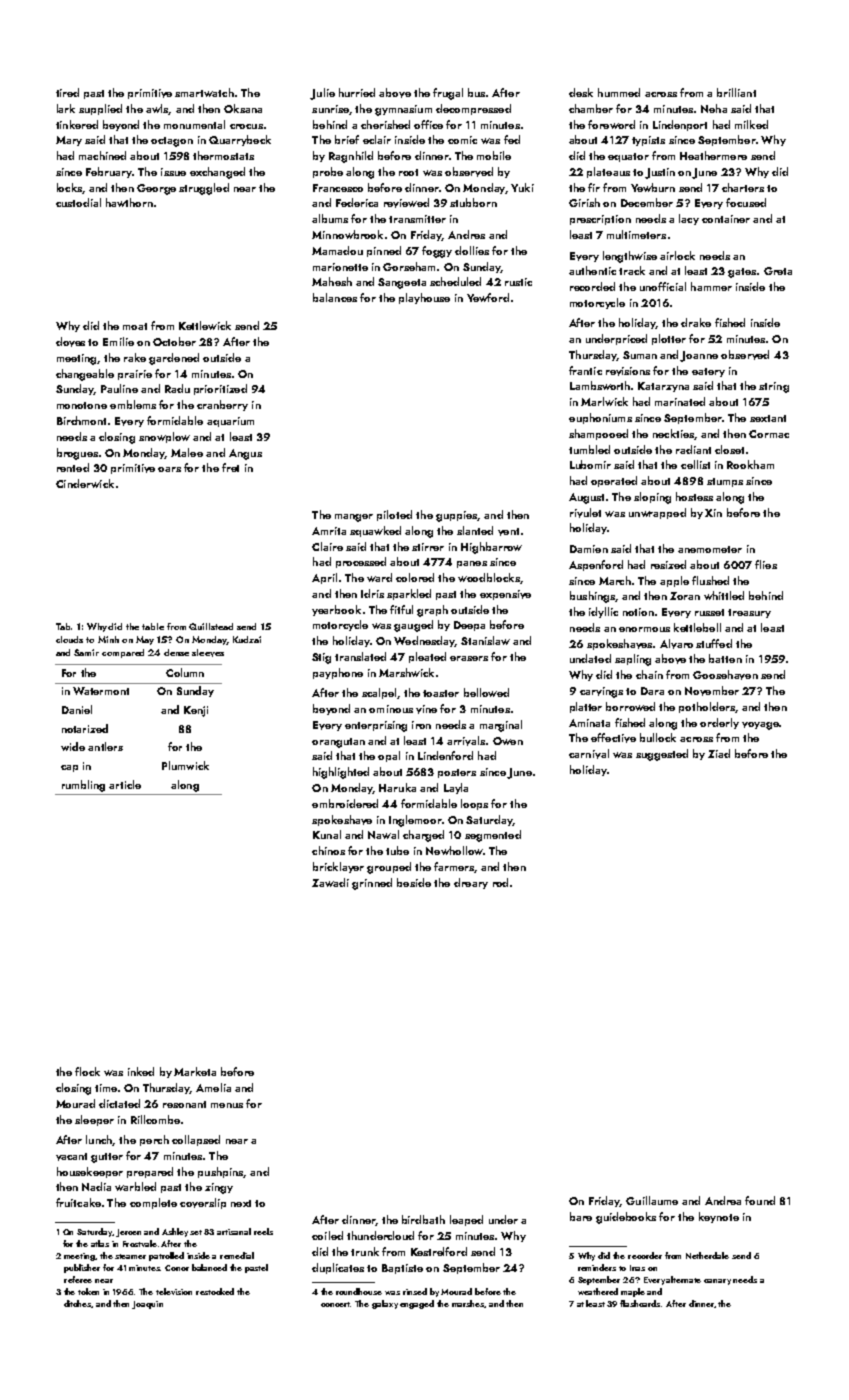 Image resolution: width=849 pixels, height=1400 pixels. I want to click on Yuki, so click(522, 187).
